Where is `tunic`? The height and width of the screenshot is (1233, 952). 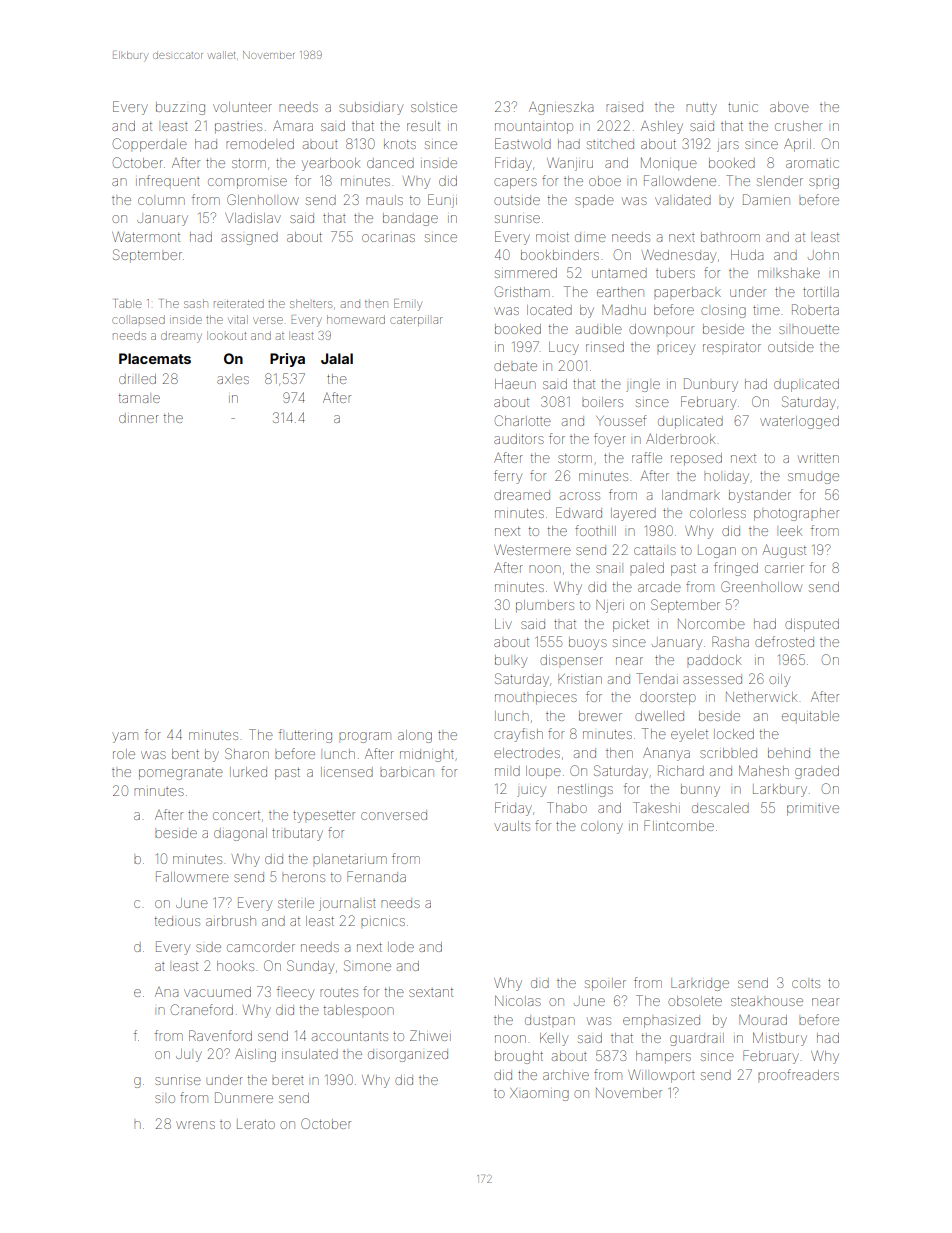
tunic is located at coordinates (743, 107).
